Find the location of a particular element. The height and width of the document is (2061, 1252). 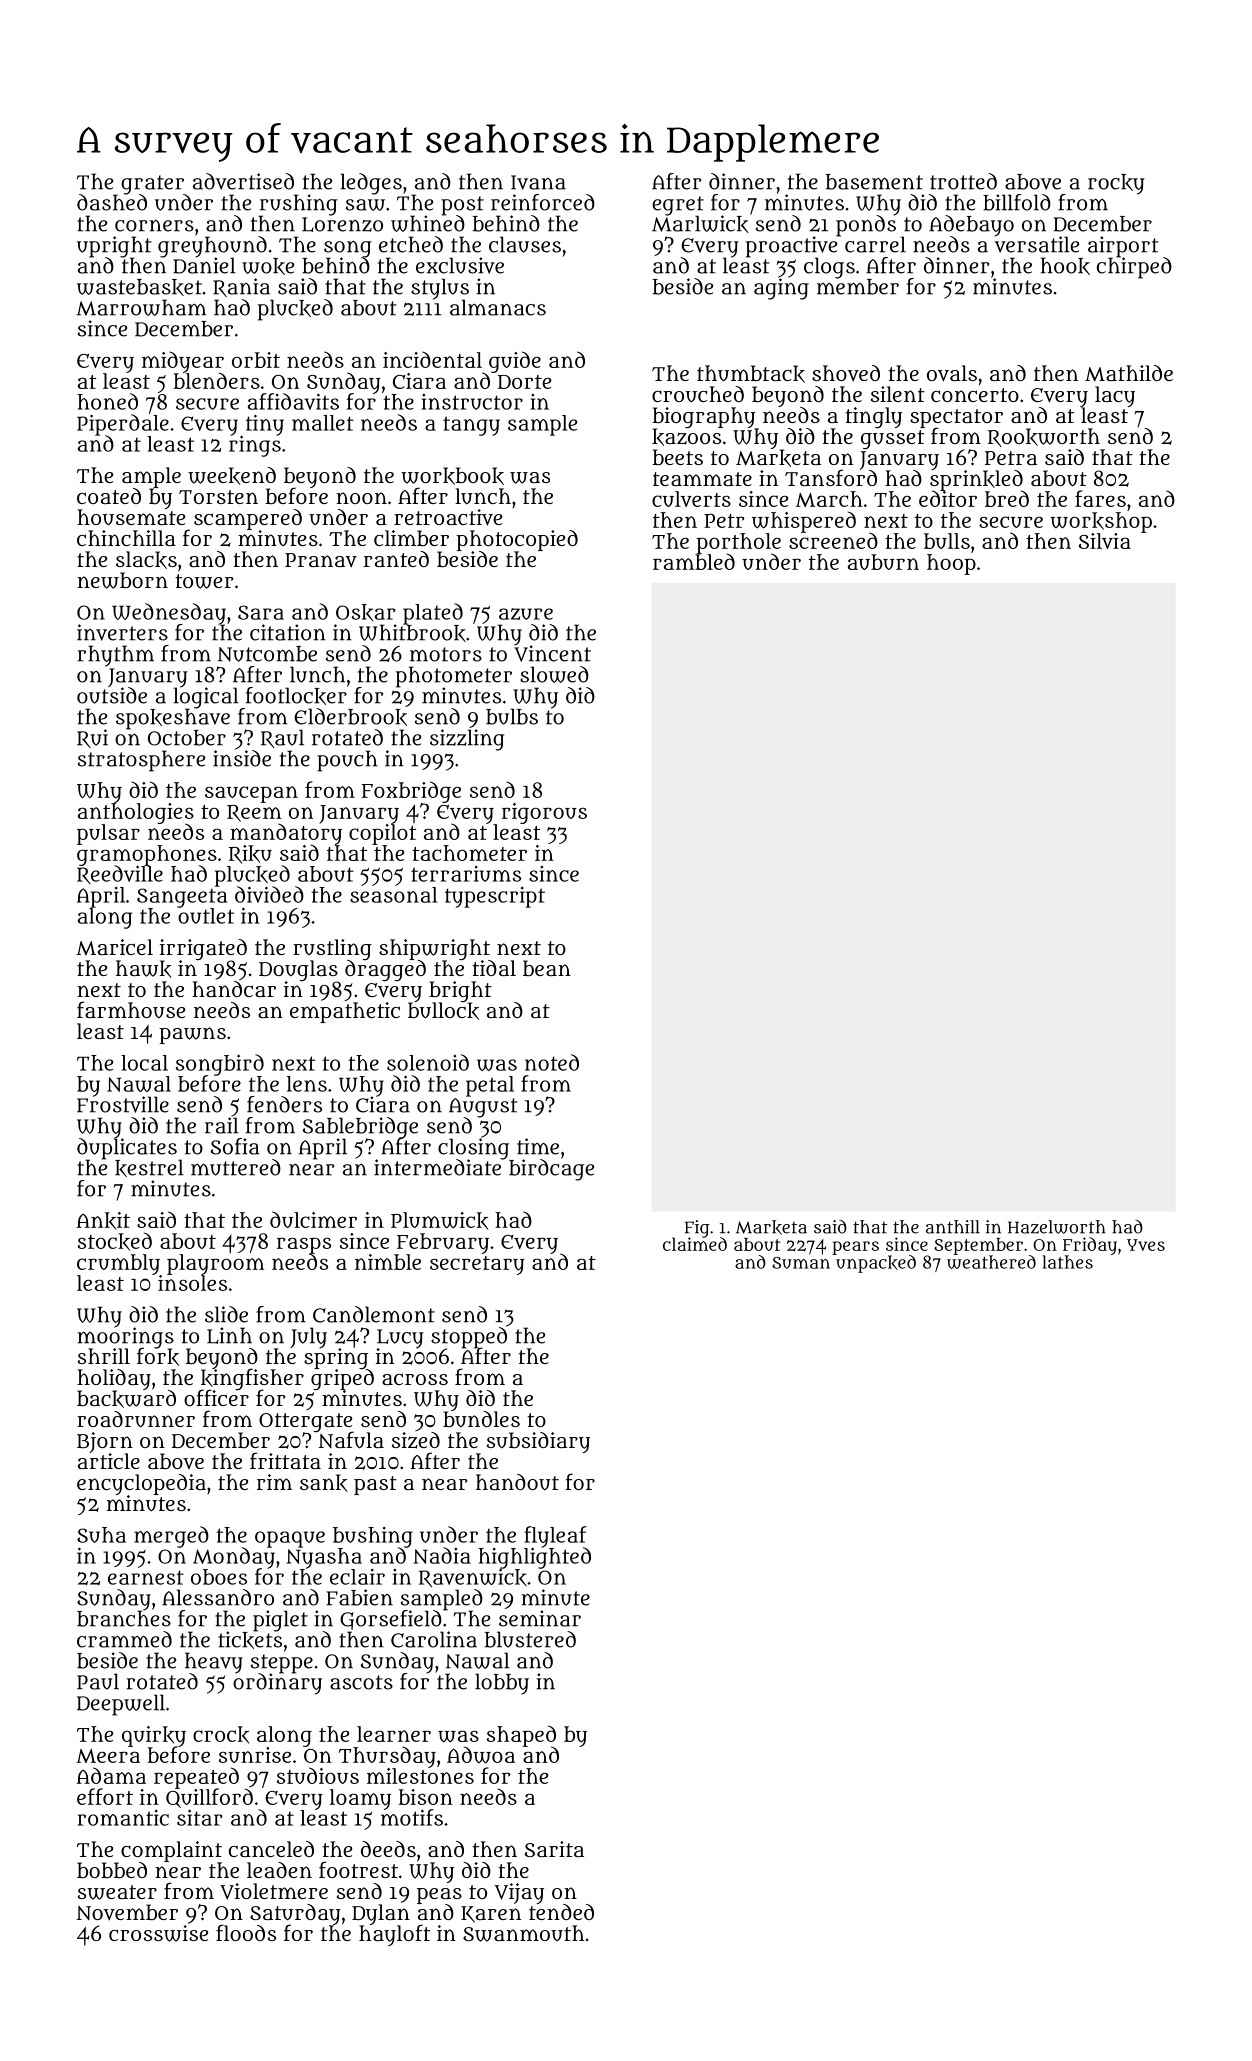

advertised is located at coordinates (243, 181).
